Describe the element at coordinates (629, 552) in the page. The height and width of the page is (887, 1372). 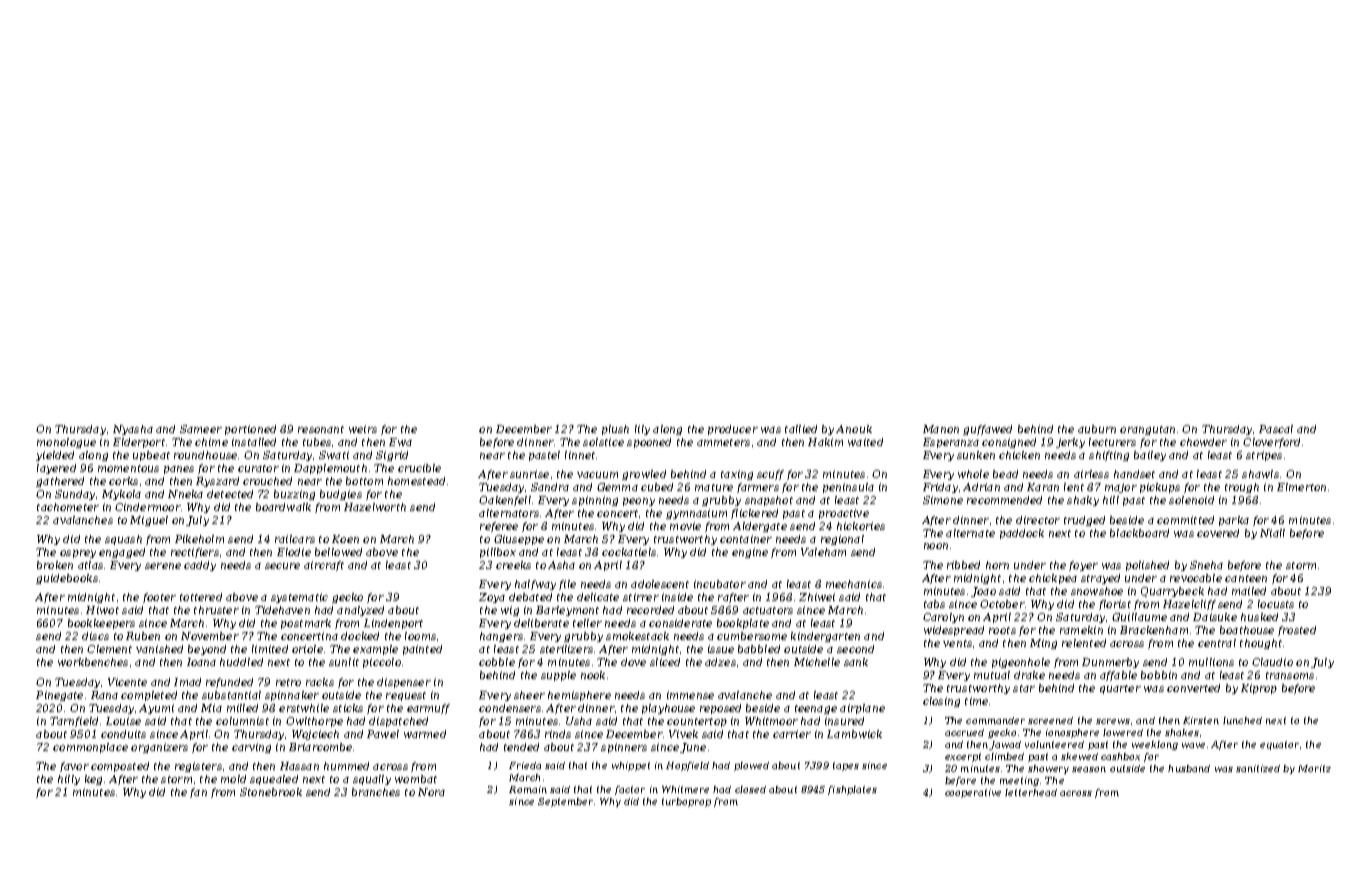
I see `cockatiels` at that location.
